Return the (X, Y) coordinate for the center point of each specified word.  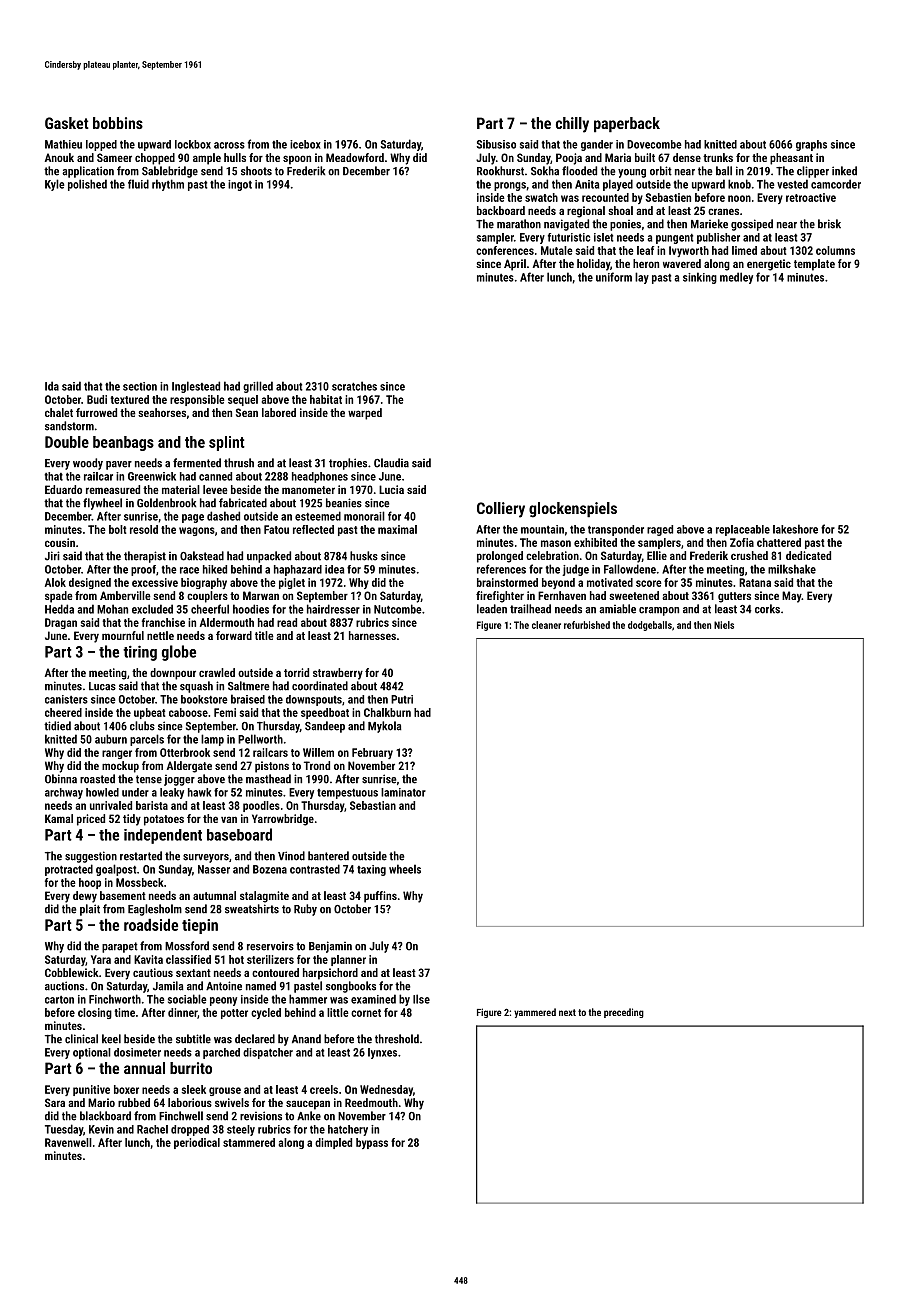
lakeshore (795, 529)
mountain (542, 529)
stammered (249, 1142)
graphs (811, 145)
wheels (405, 869)
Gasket (67, 123)
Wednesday (386, 1090)
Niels (724, 625)
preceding (624, 1013)
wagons (197, 531)
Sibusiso (496, 144)
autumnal (214, 895)
